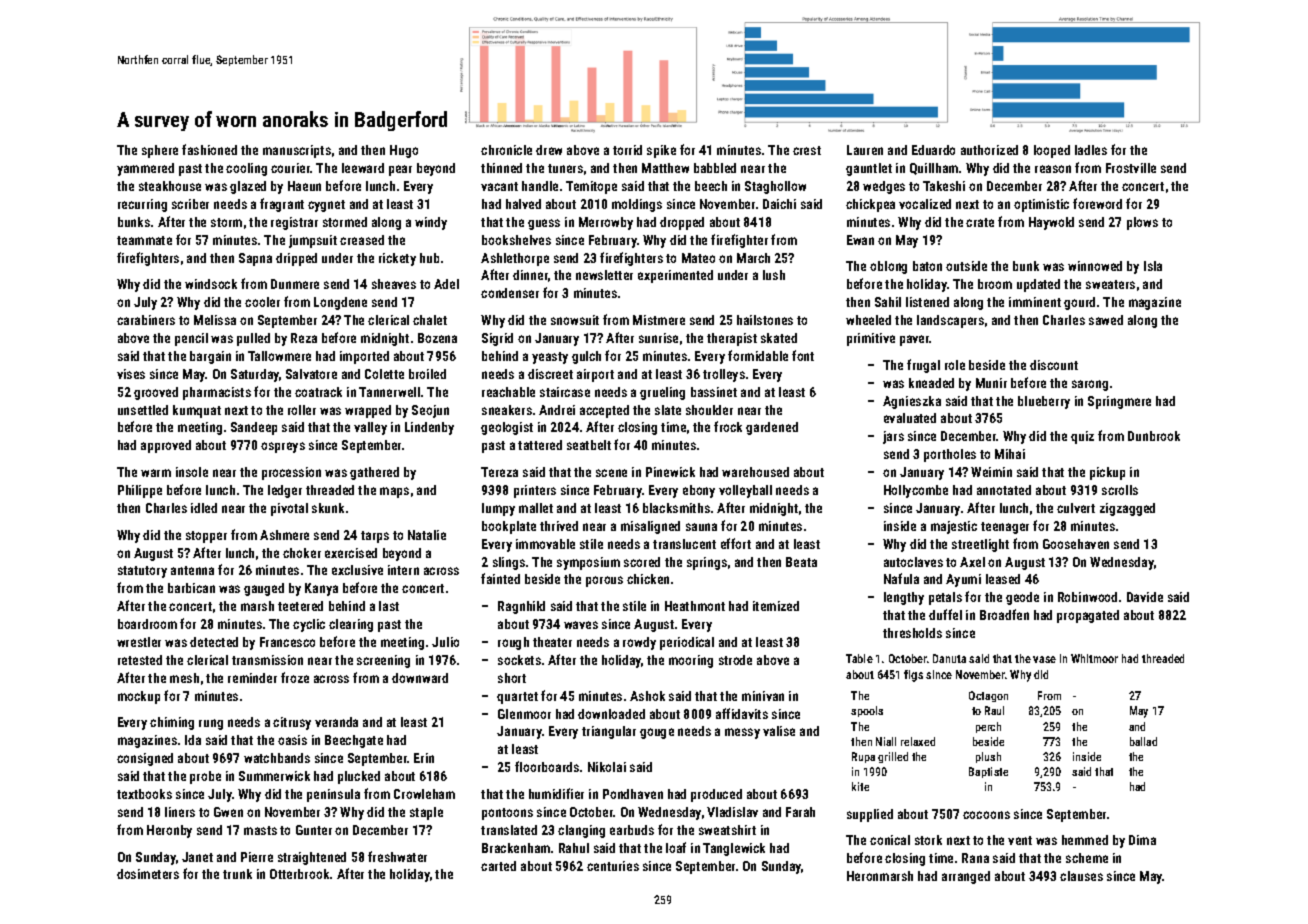 The width and height of the screenshot is (1308, 924). I want to click on Baptiste, so click(988, 772).
